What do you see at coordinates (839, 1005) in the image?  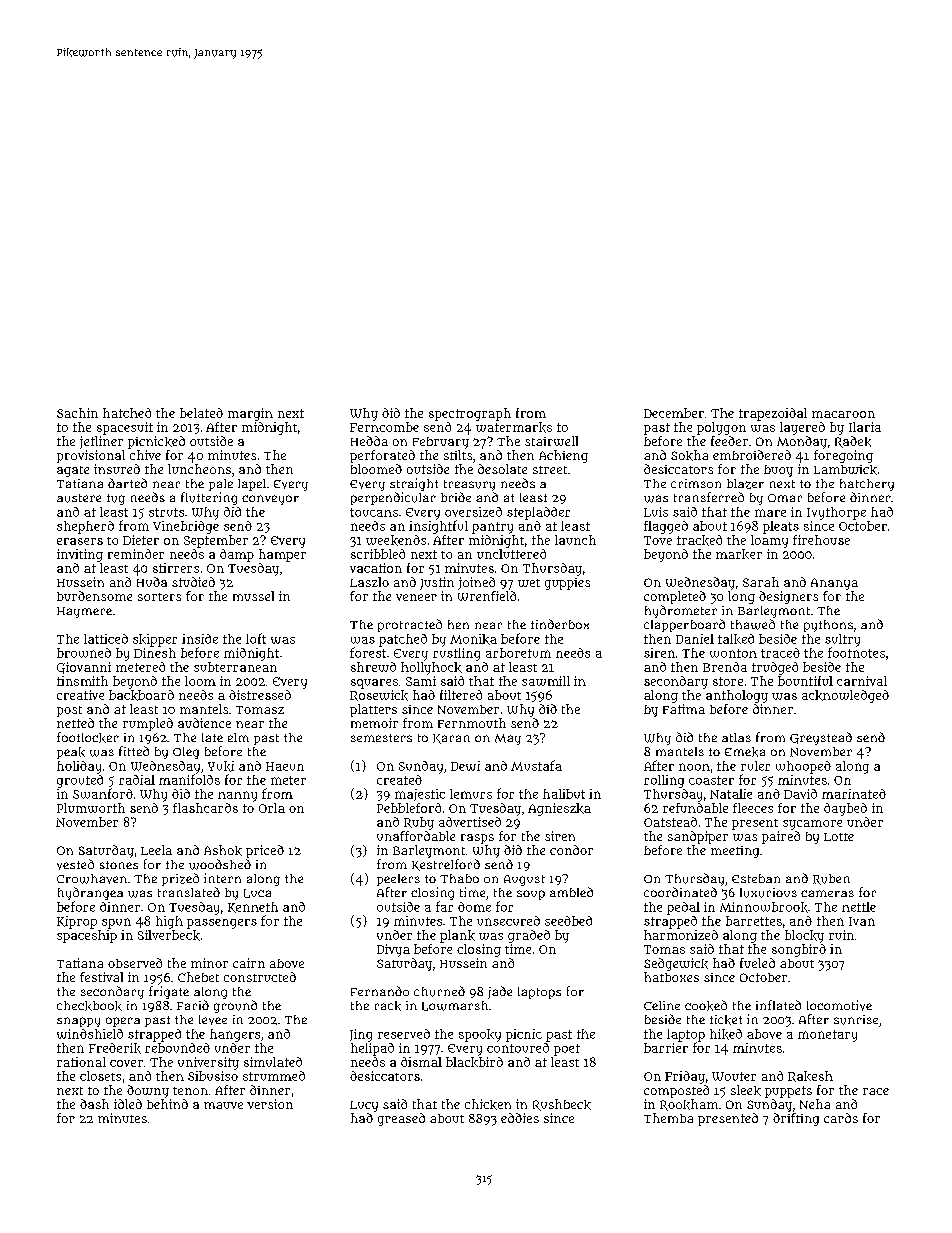 I see `locomotive` at bounding box center [839, 1005].
